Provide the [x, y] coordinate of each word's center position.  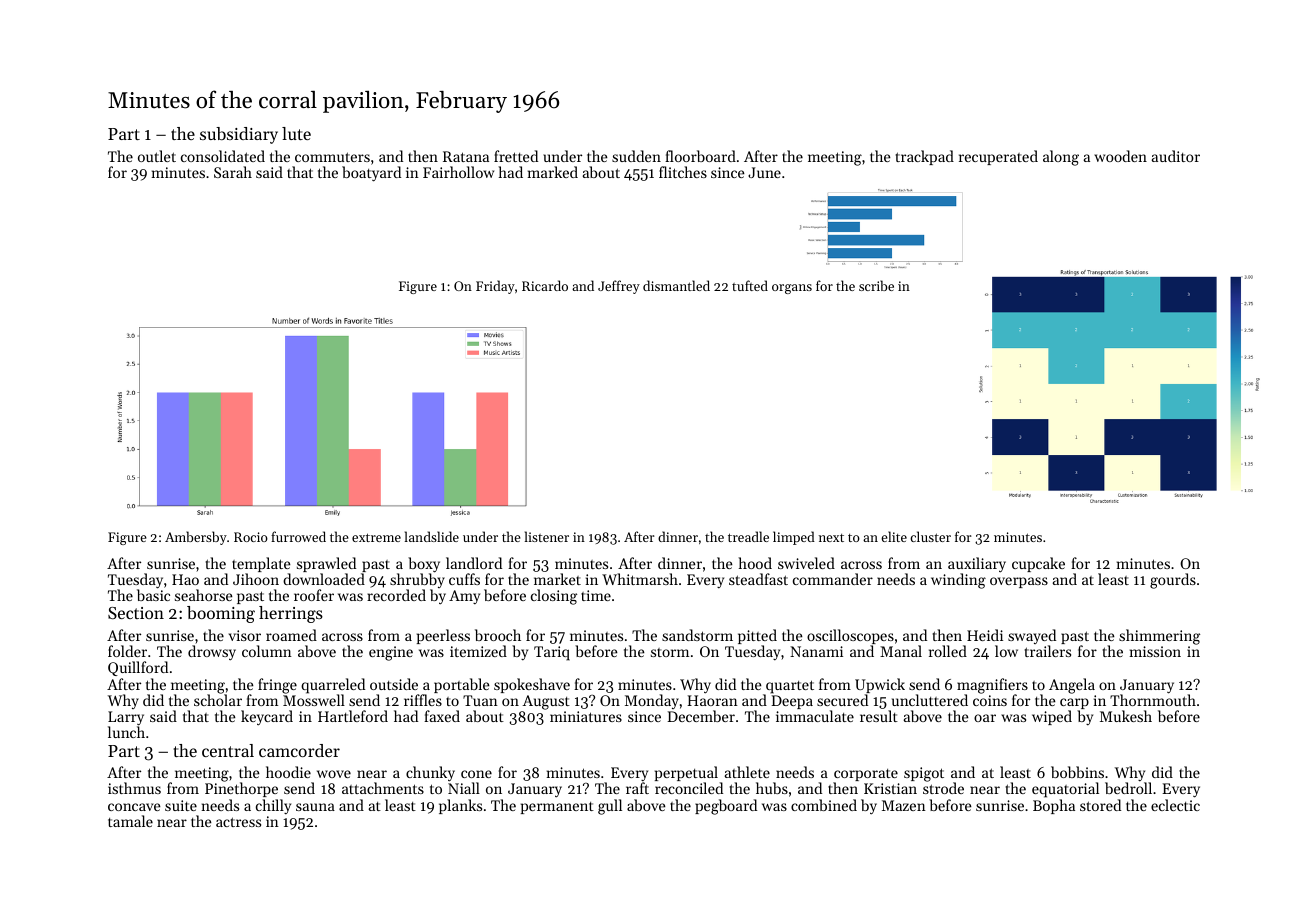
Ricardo [545, 285]
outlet [157, 156]
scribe [876, 285]
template [261, 564]
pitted [757, 636]
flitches [683, 172]
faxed [442, 716]
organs [792, 289]
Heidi [985, 635]
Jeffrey [619, 287]
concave [134, 807]
